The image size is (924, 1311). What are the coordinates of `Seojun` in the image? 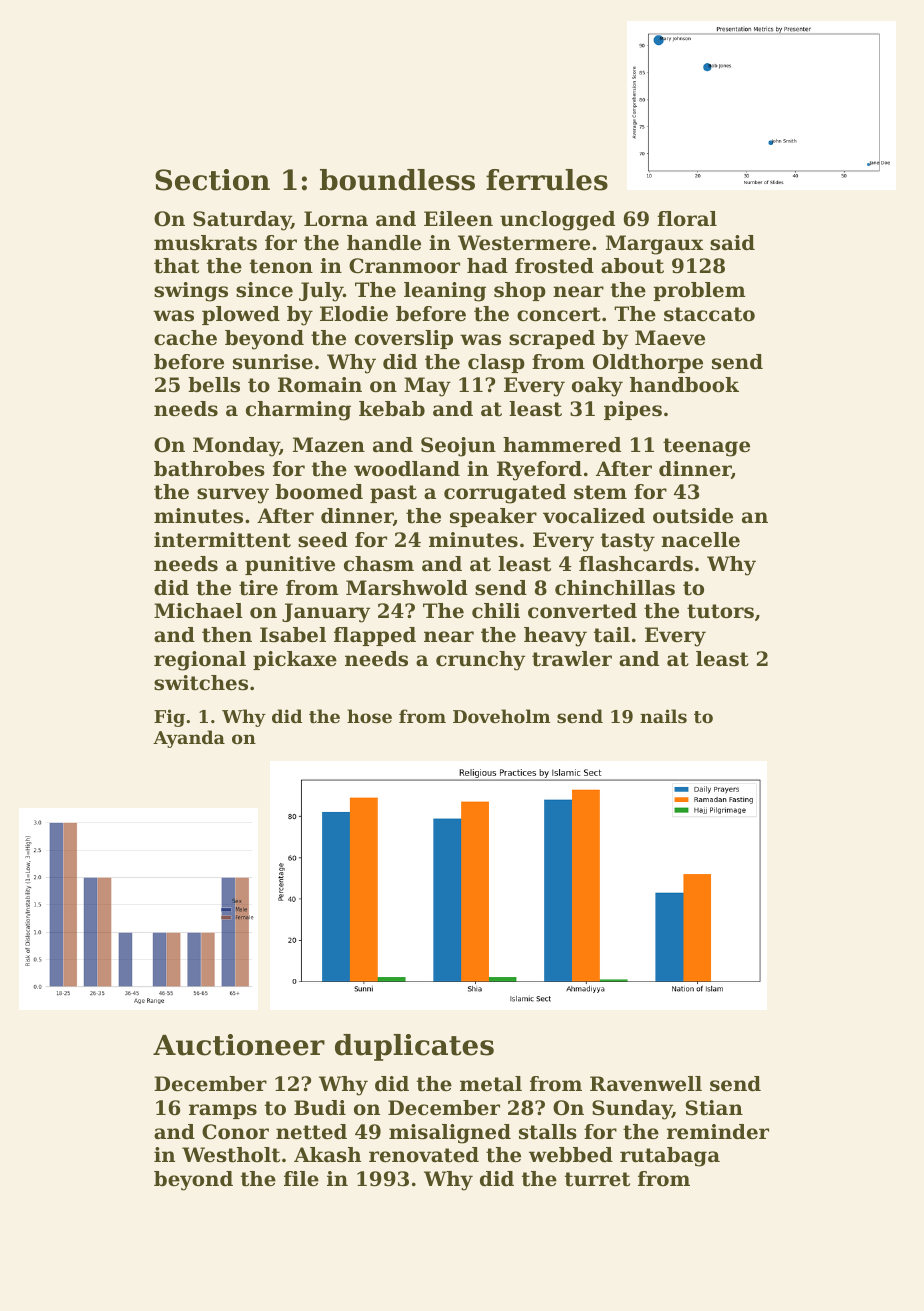 It's located at (458, 447).
